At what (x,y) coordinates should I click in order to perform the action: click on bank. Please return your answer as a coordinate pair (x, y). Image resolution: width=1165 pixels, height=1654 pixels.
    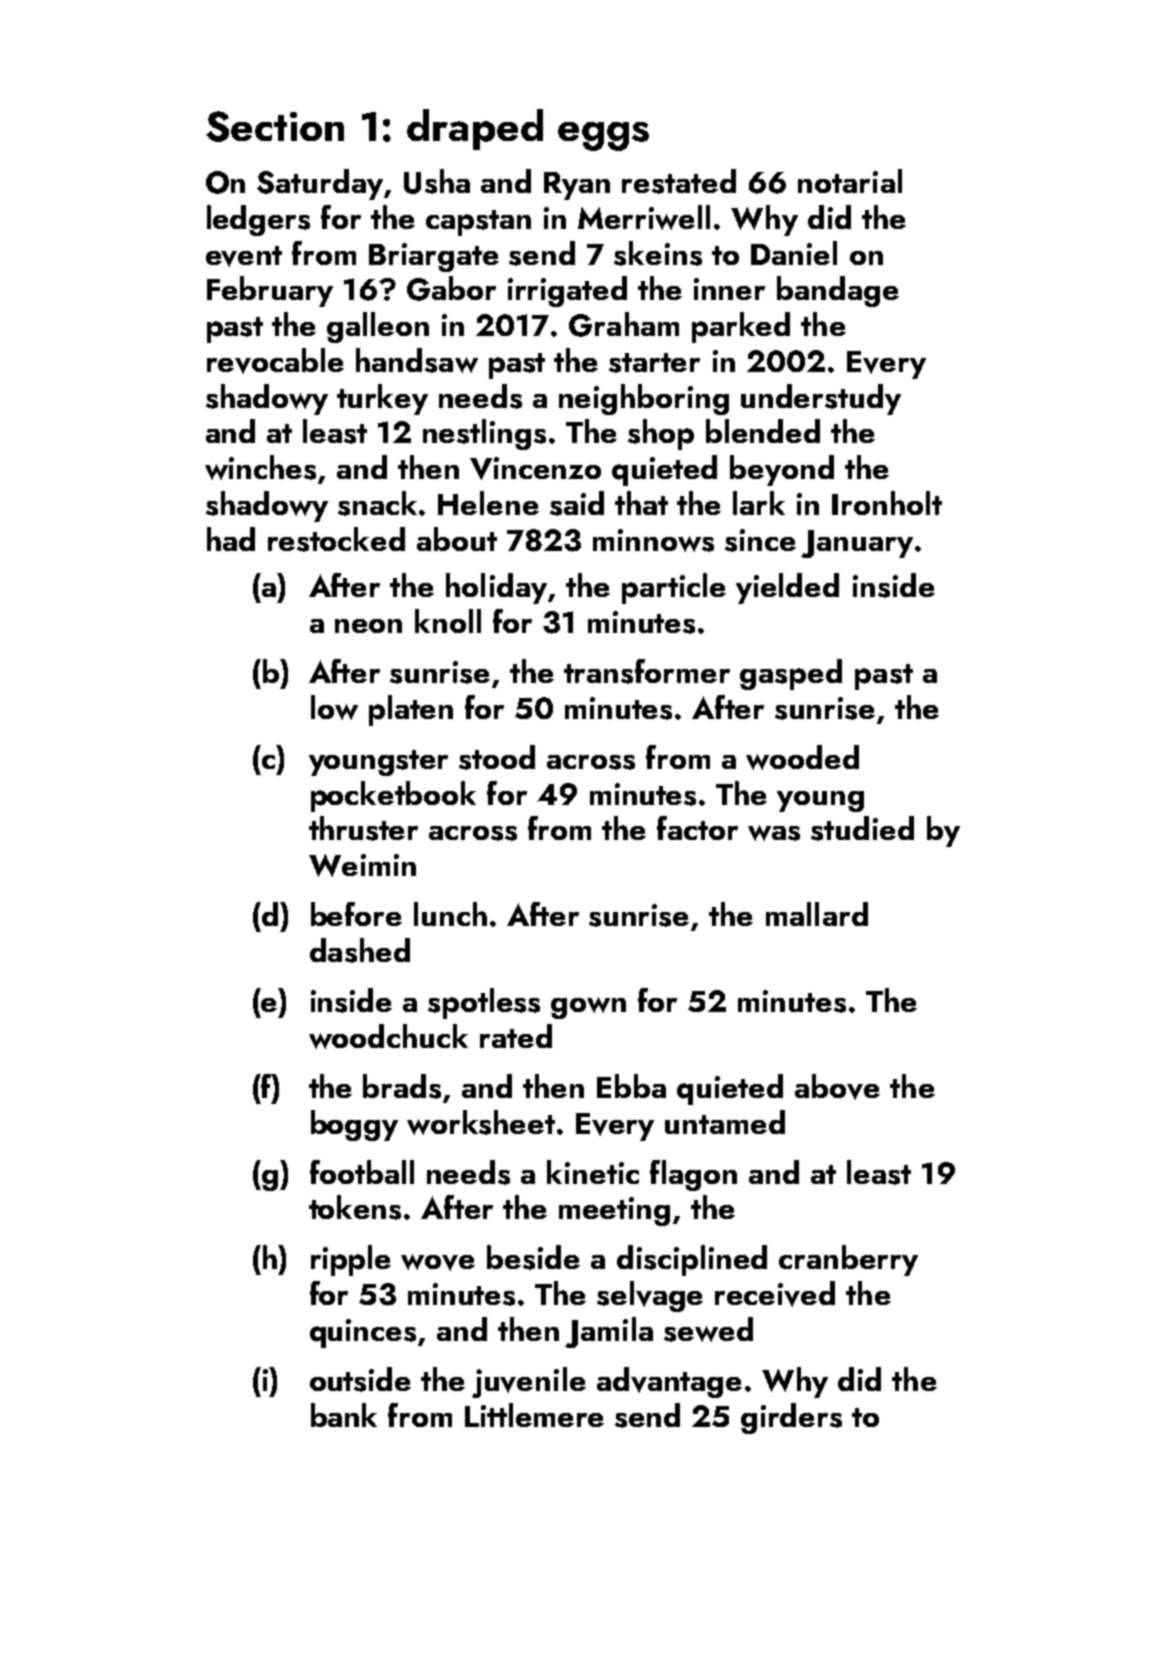
    Looking at the image, I should click on (344, 1415).
